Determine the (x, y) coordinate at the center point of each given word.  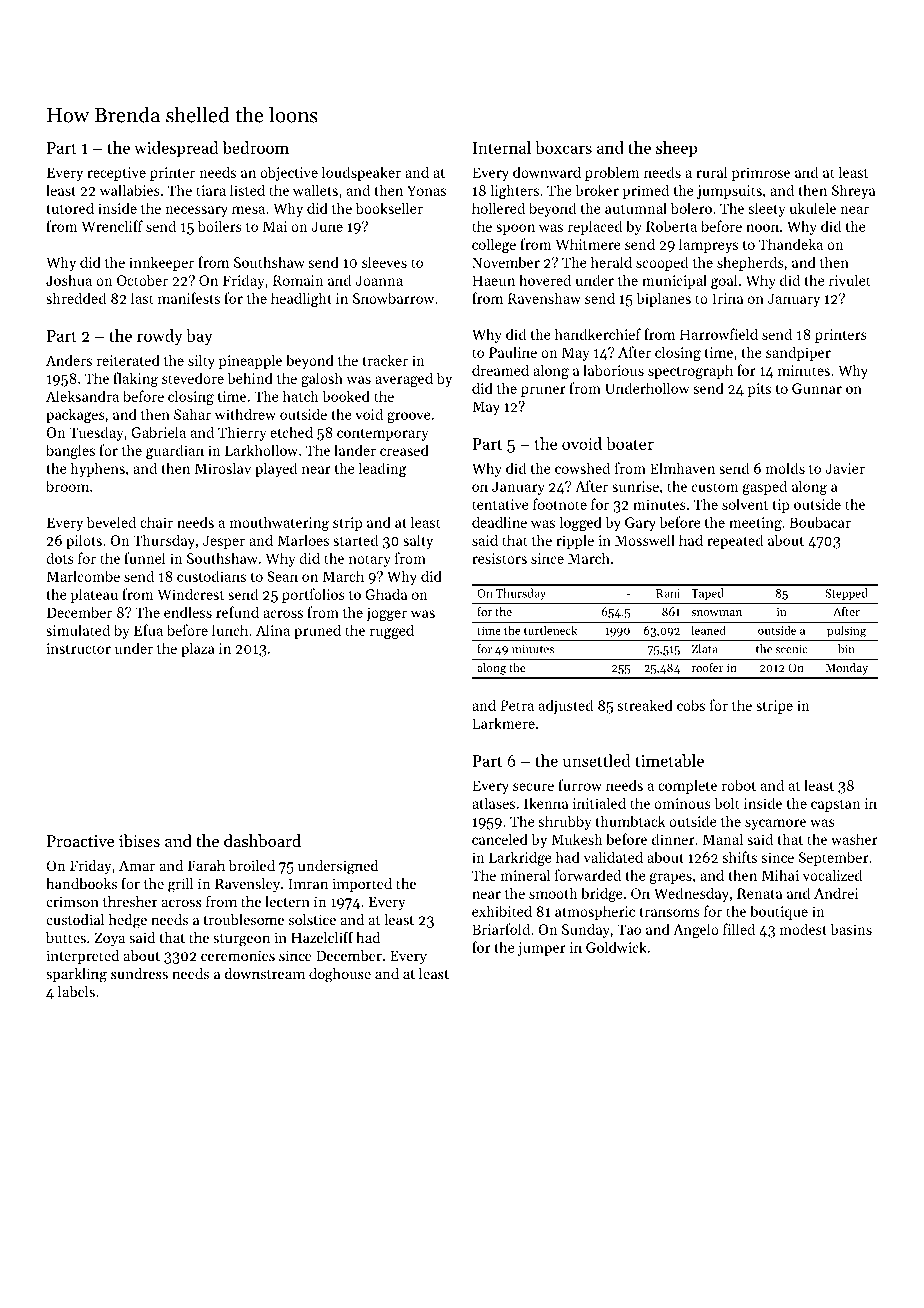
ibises (139, 840)
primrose (761, 174)
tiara (211, 190)
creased (404, 450)
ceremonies (238, 955)
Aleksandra (82, 396)
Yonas (426, 190)
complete (687, 786)
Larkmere (503, 723)
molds (785, 468)
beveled (111, 522)
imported (362, 885)
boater (630, 443)
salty (418, 541)
